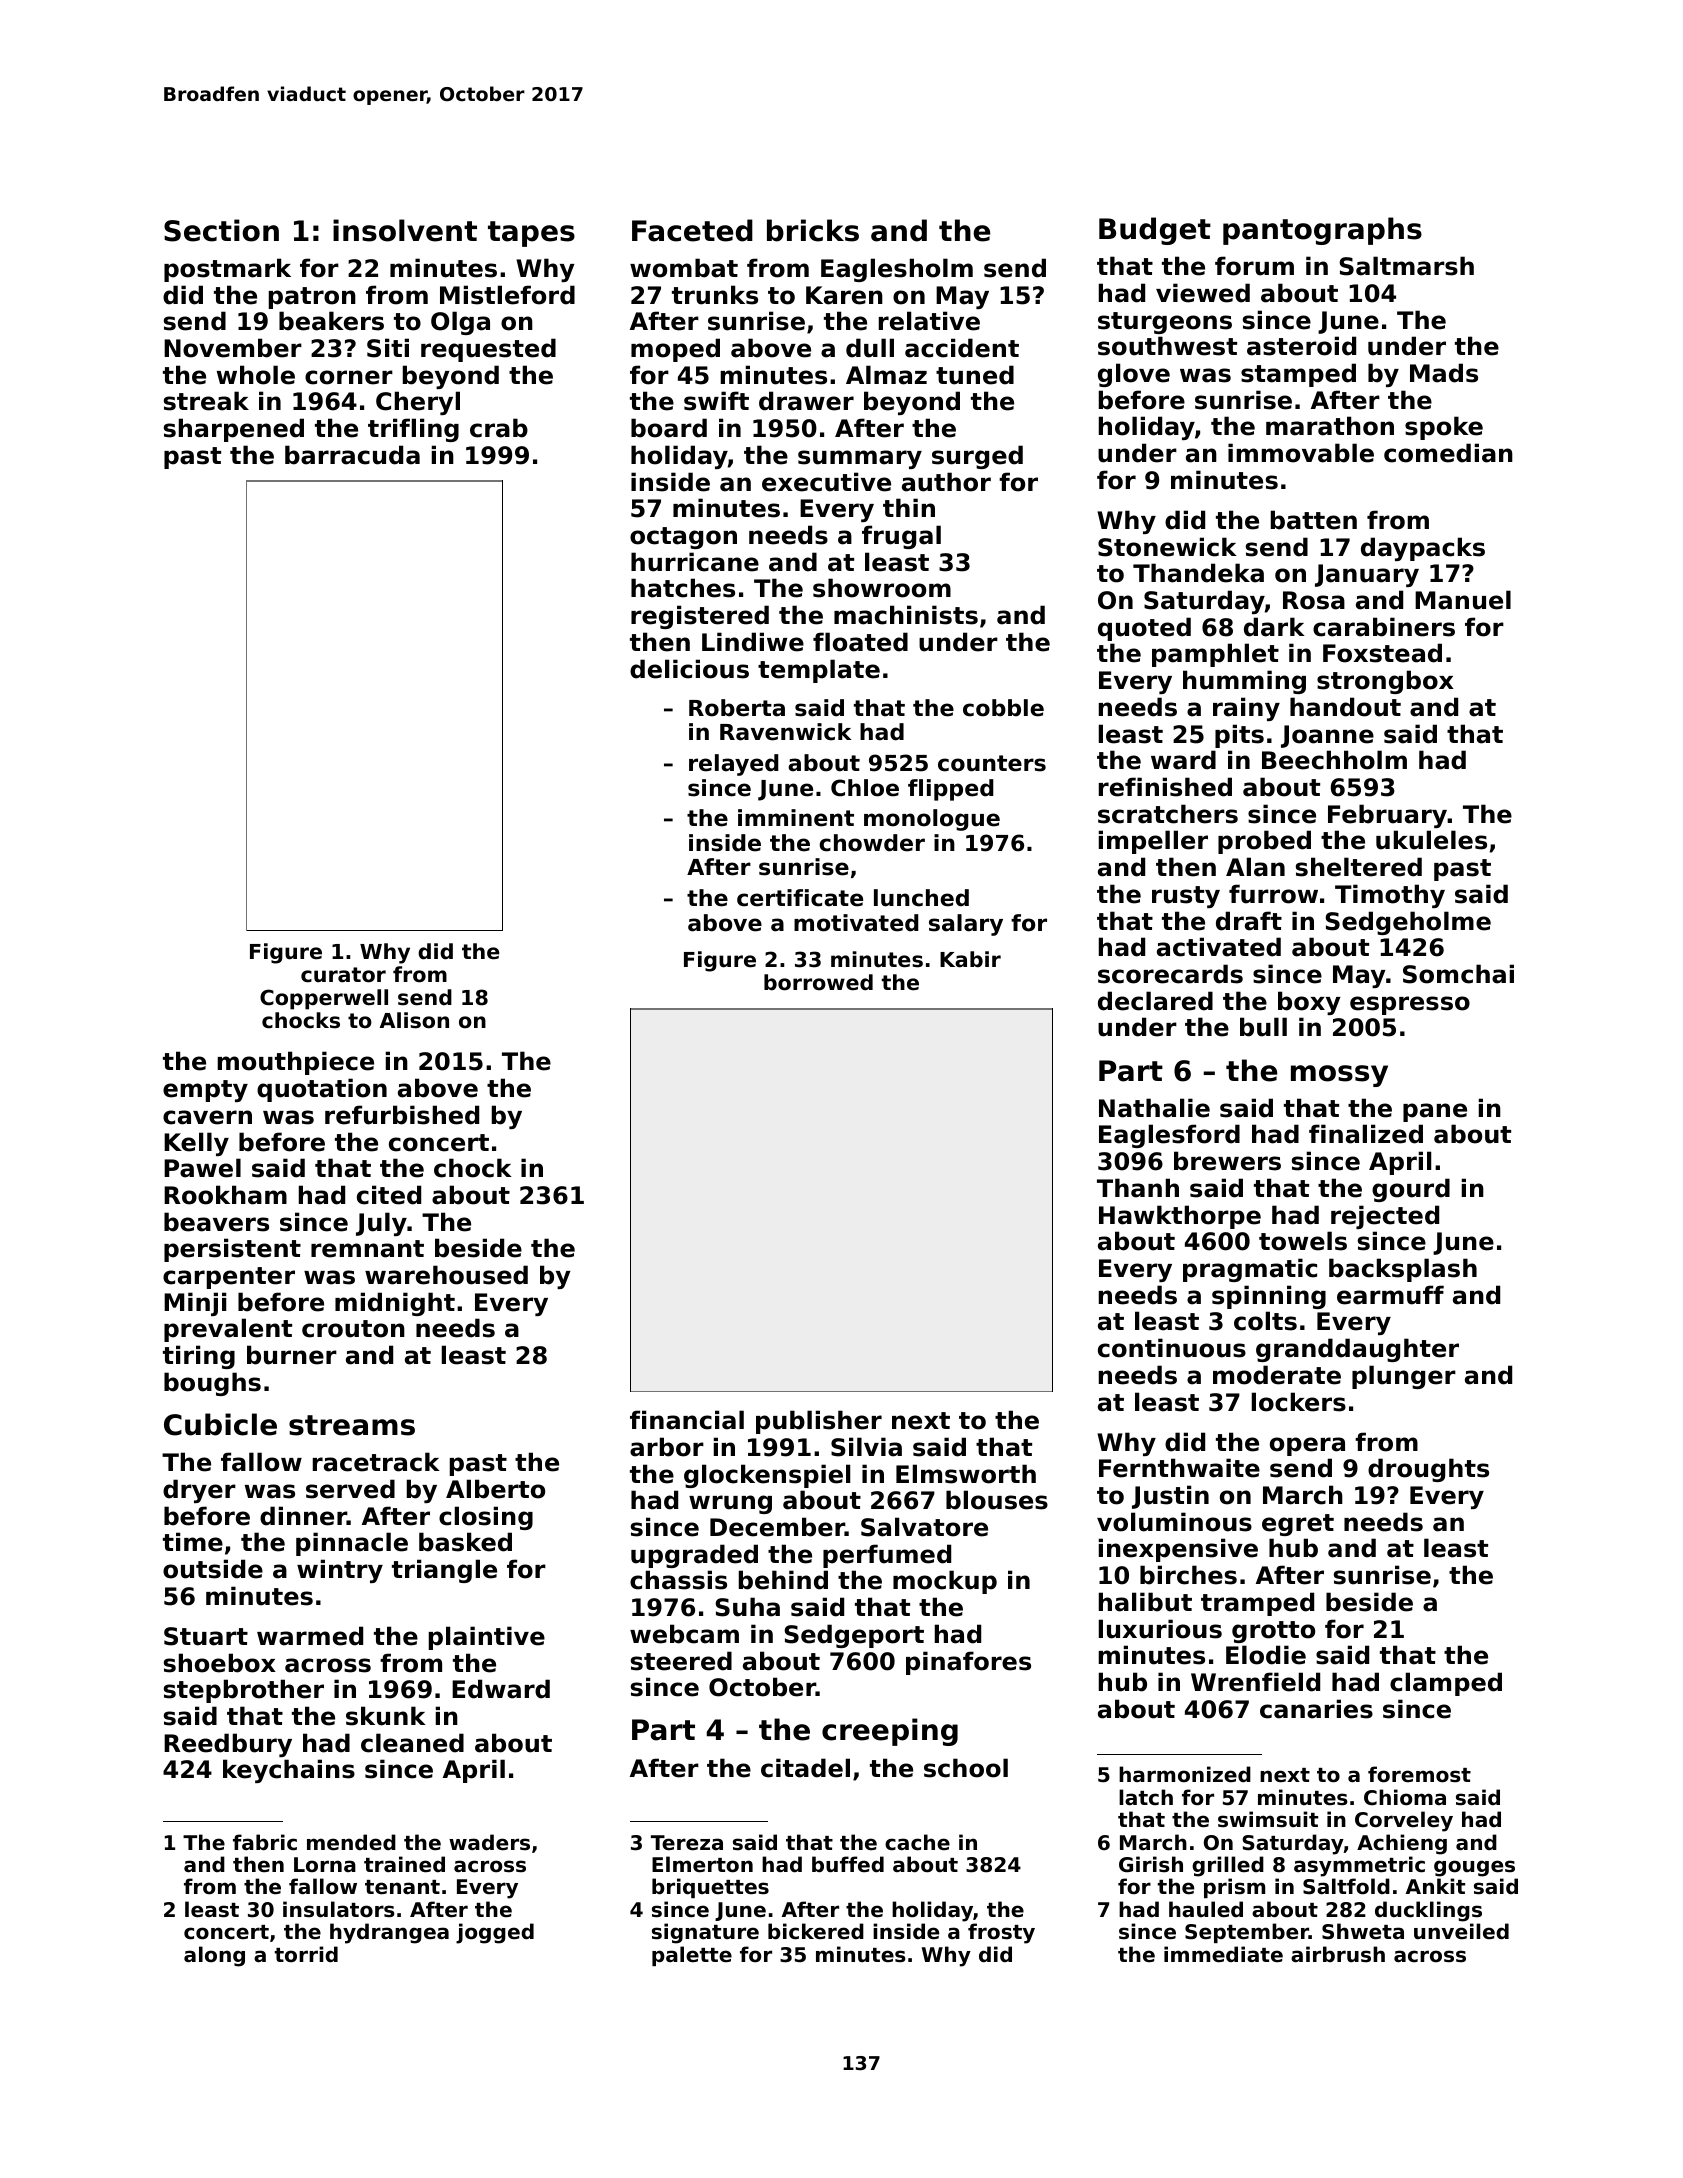 Image resolution: width=1683 pixels, height=2178 pixels. I want to click on rainy, so click(1246, 709).
